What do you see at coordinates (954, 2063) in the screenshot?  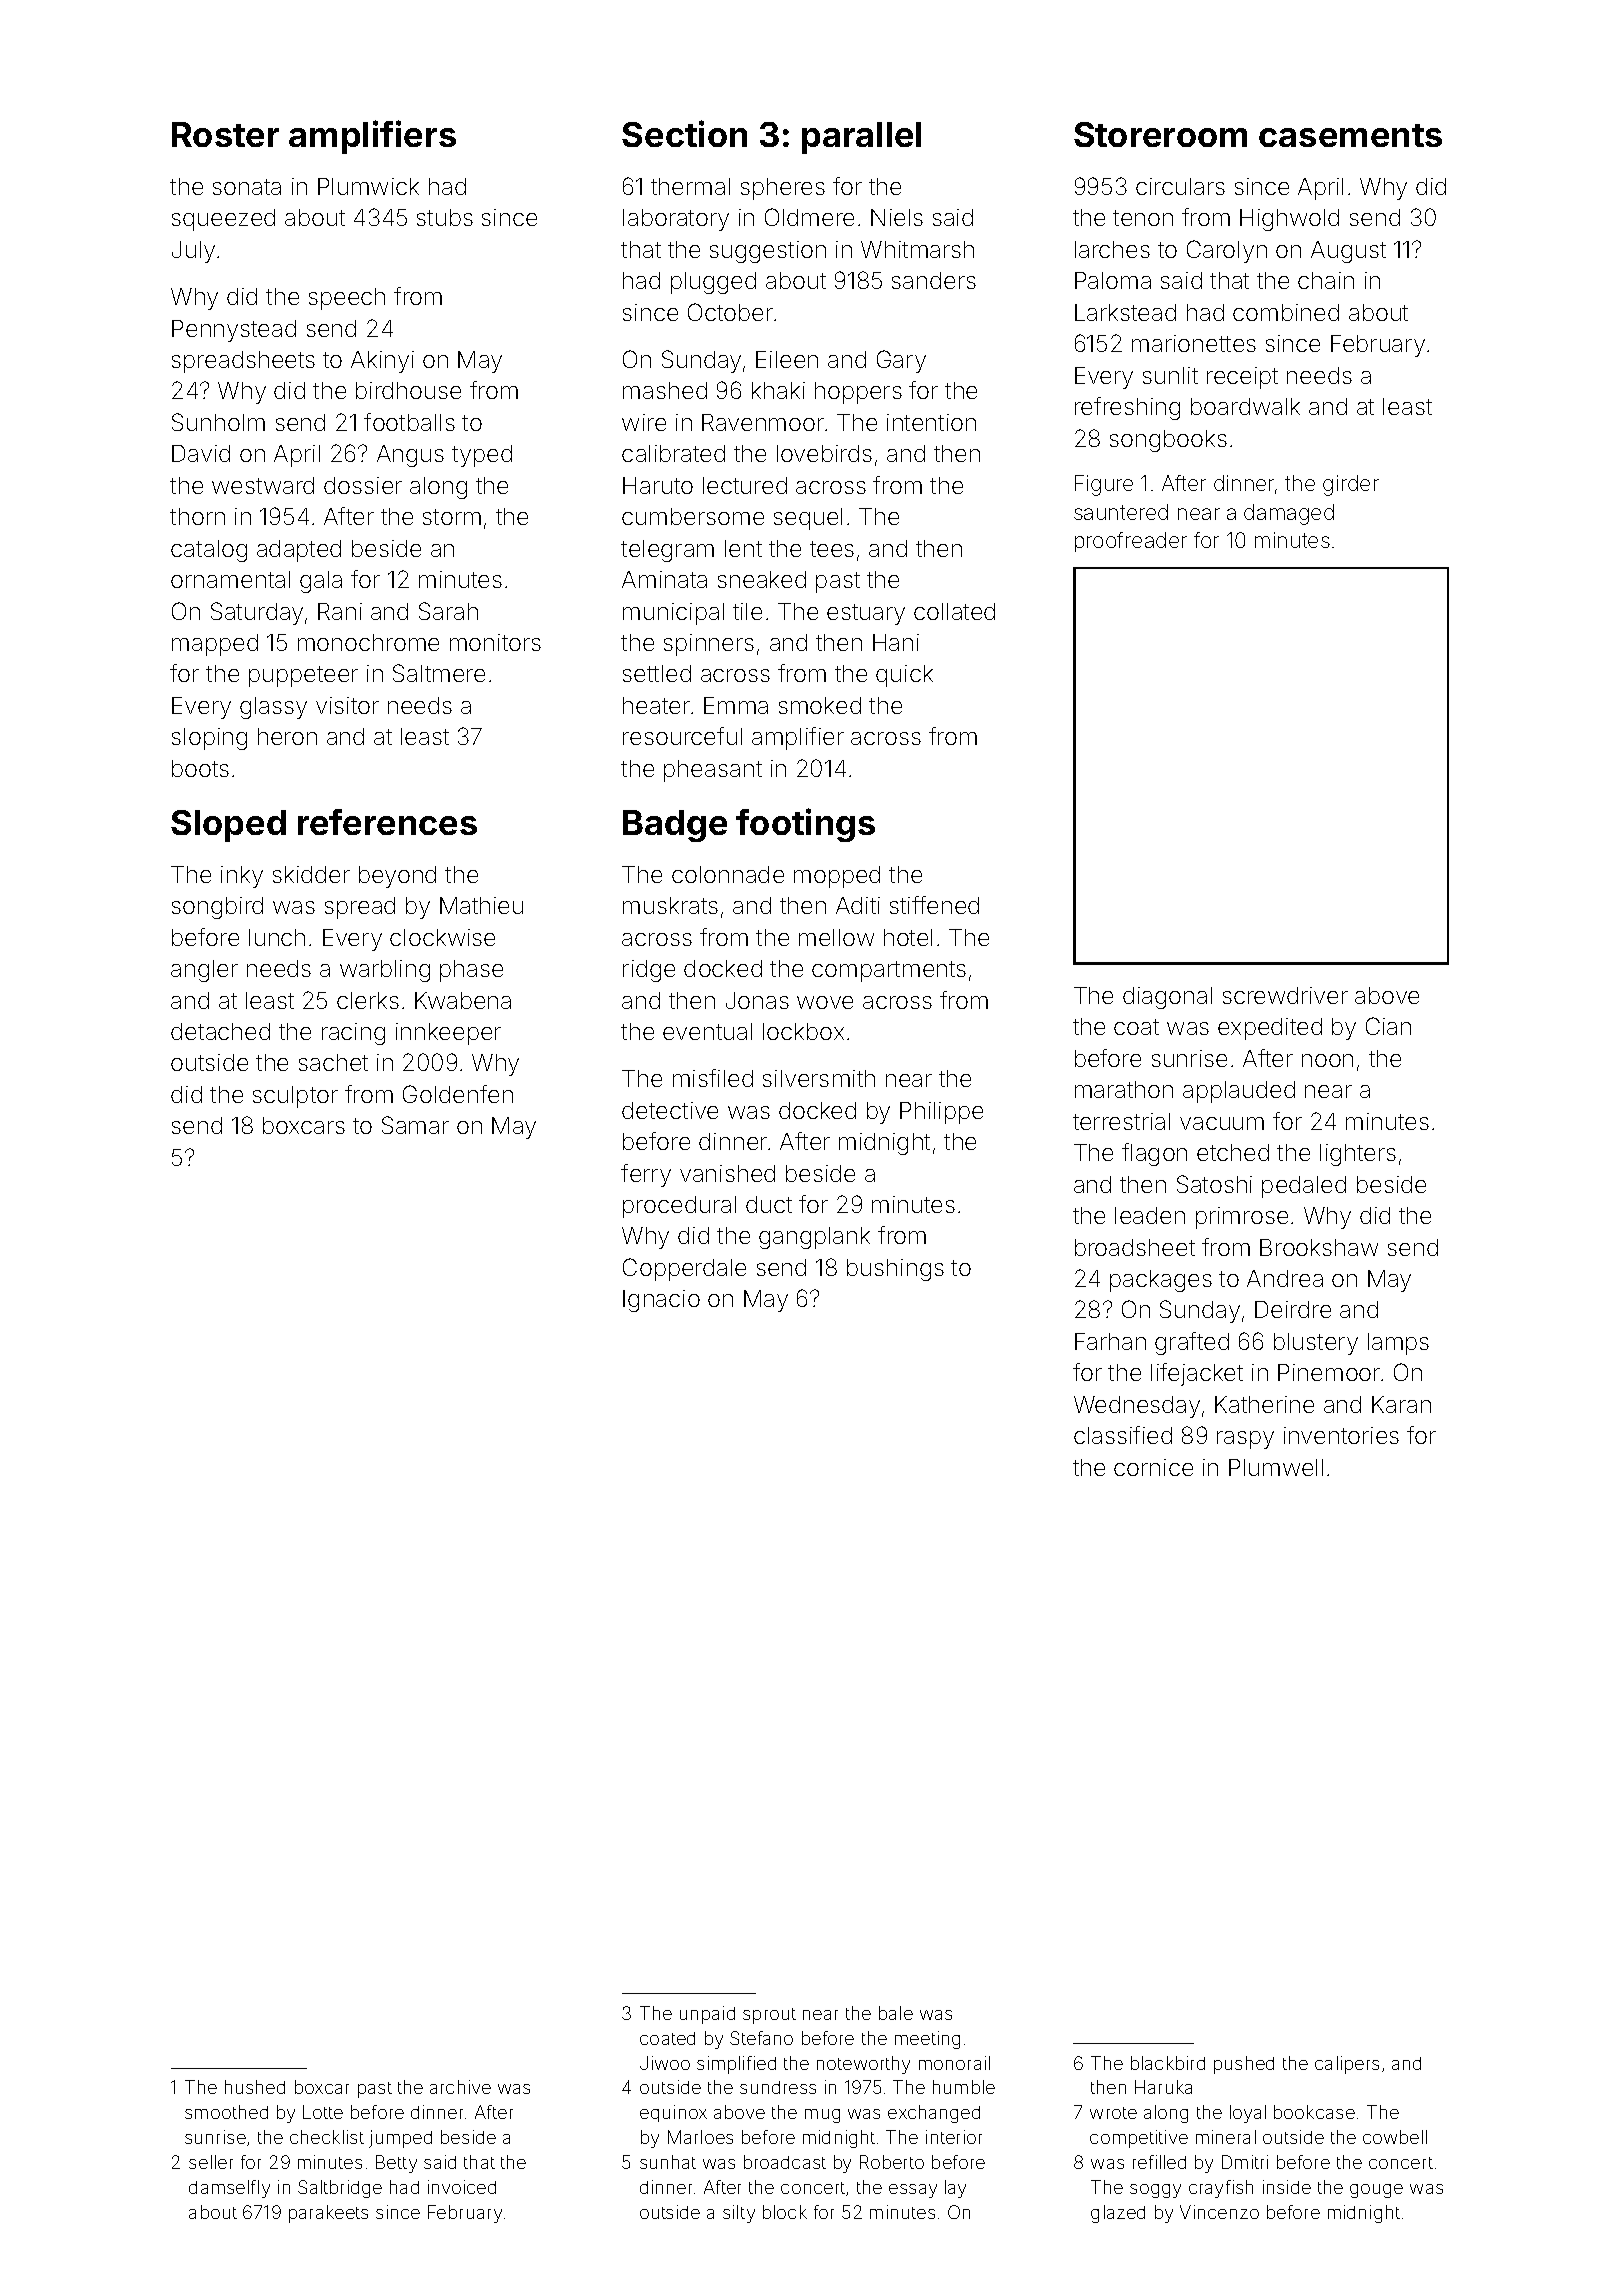 I see `monorail` at bounding box center [954, 2063].
